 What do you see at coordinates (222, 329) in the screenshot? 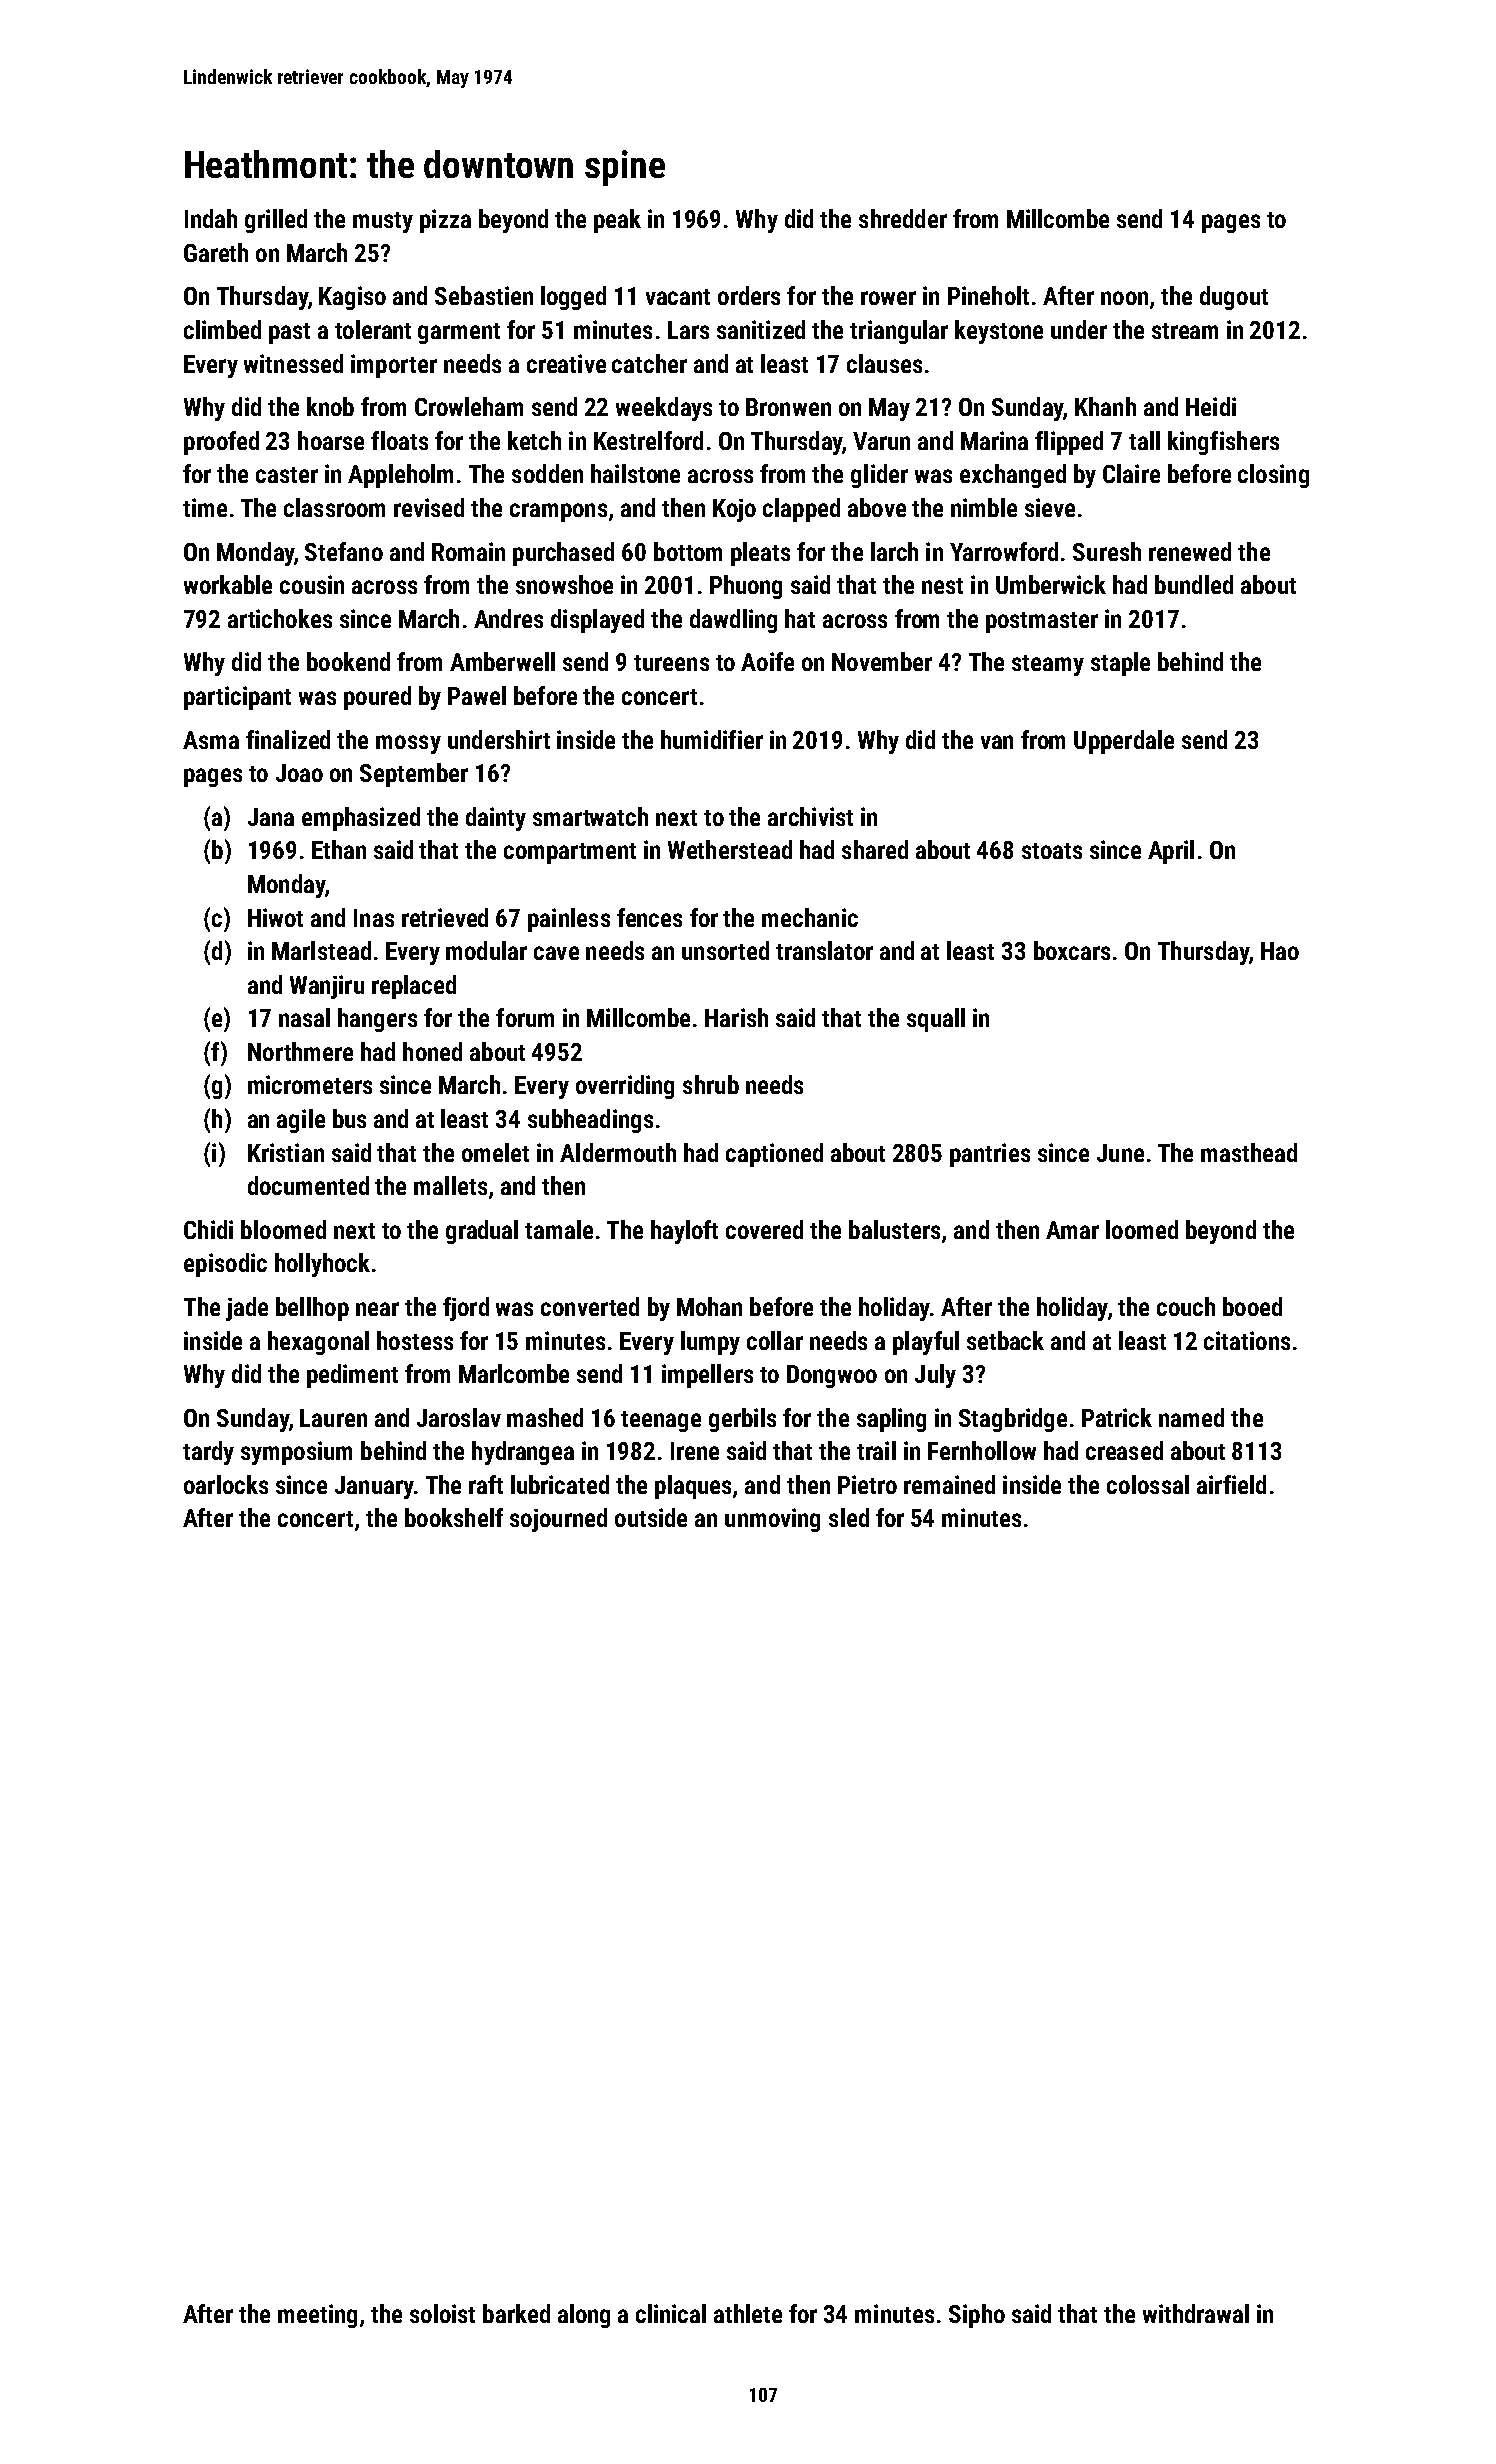
I see `climbed` at bounding box center [222, 329].
